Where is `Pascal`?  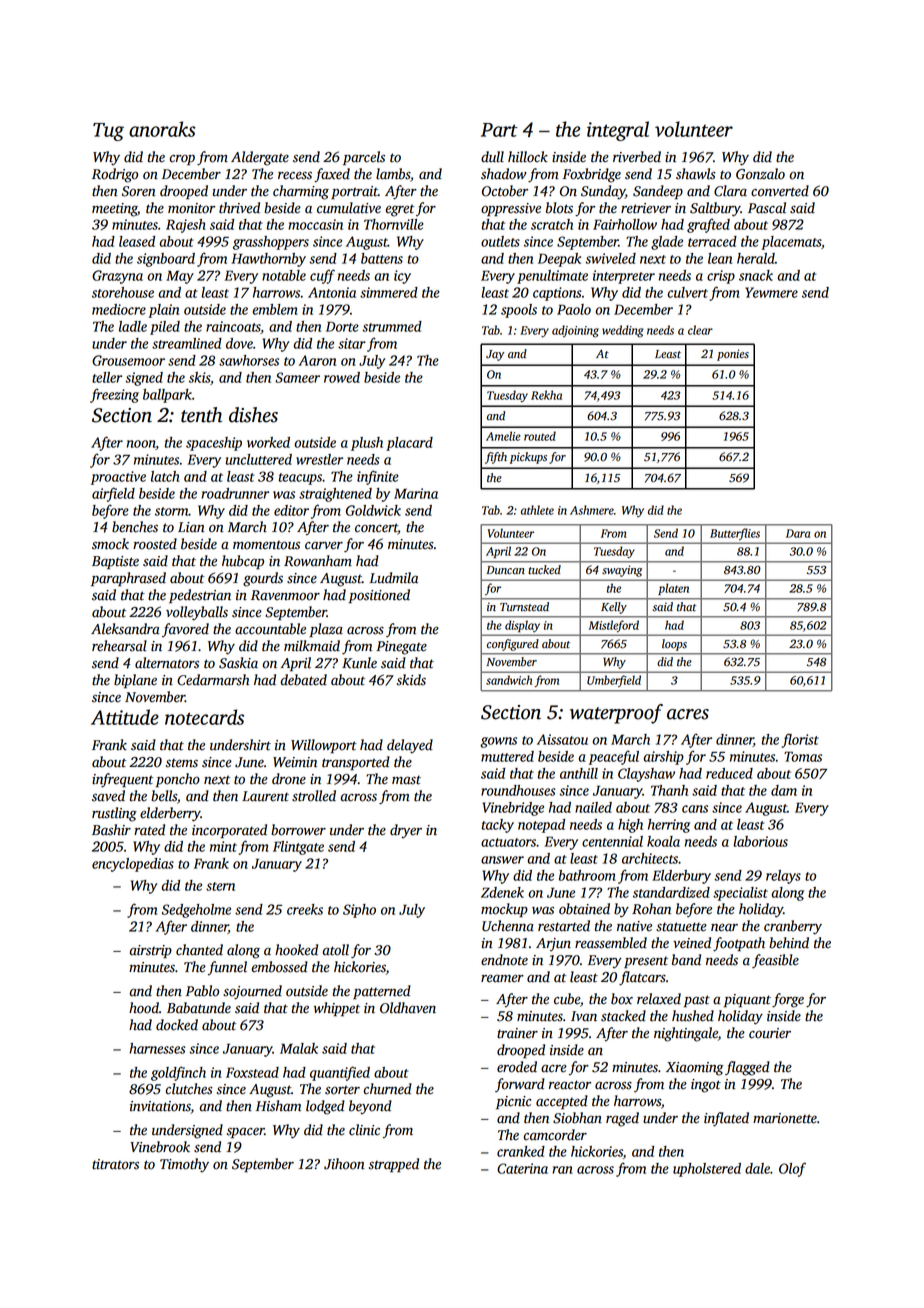
Pascal is located at coordinates (767, 208).
